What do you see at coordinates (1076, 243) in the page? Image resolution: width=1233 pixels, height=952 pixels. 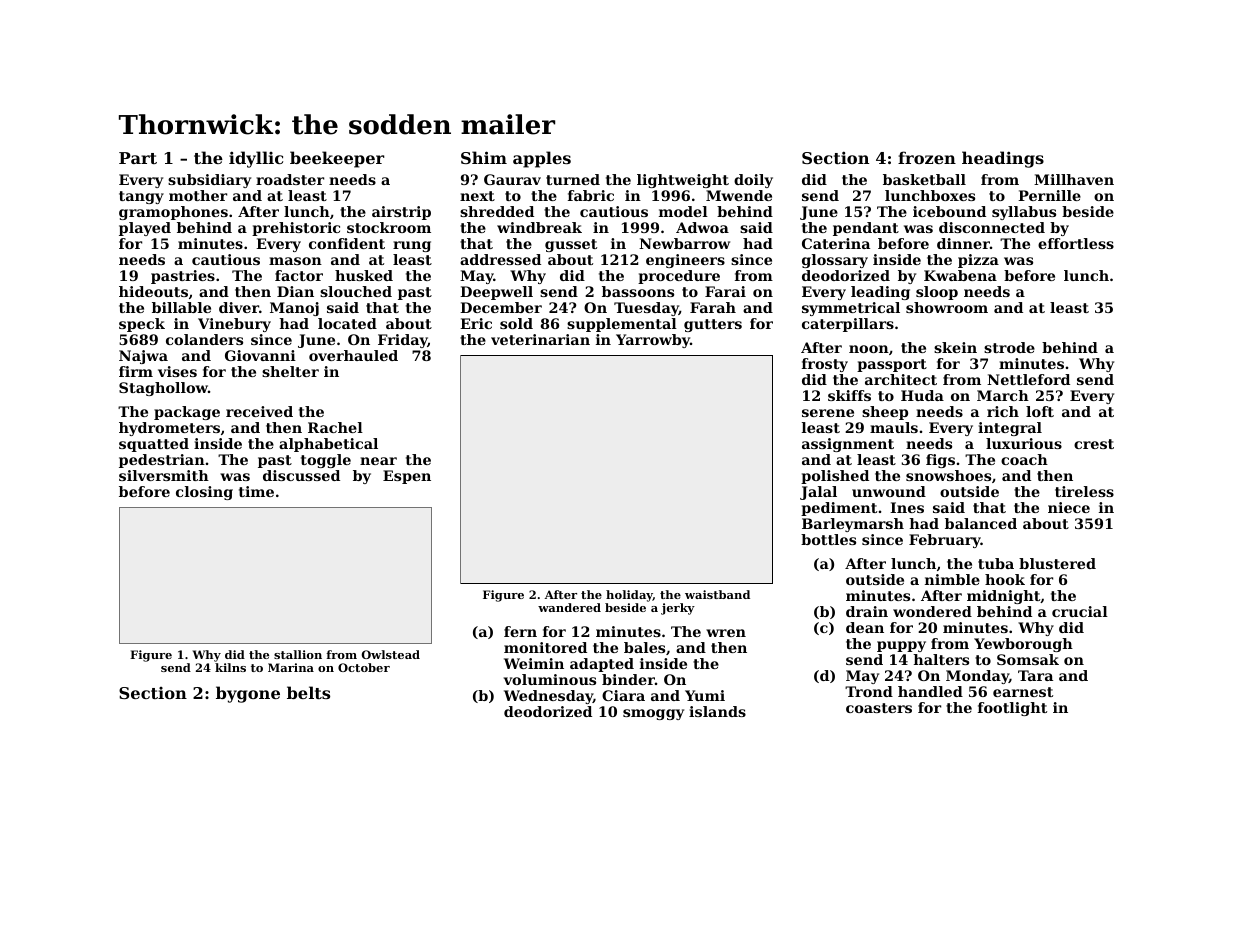 I see `effortless` at bounding box center [1076, 243].
